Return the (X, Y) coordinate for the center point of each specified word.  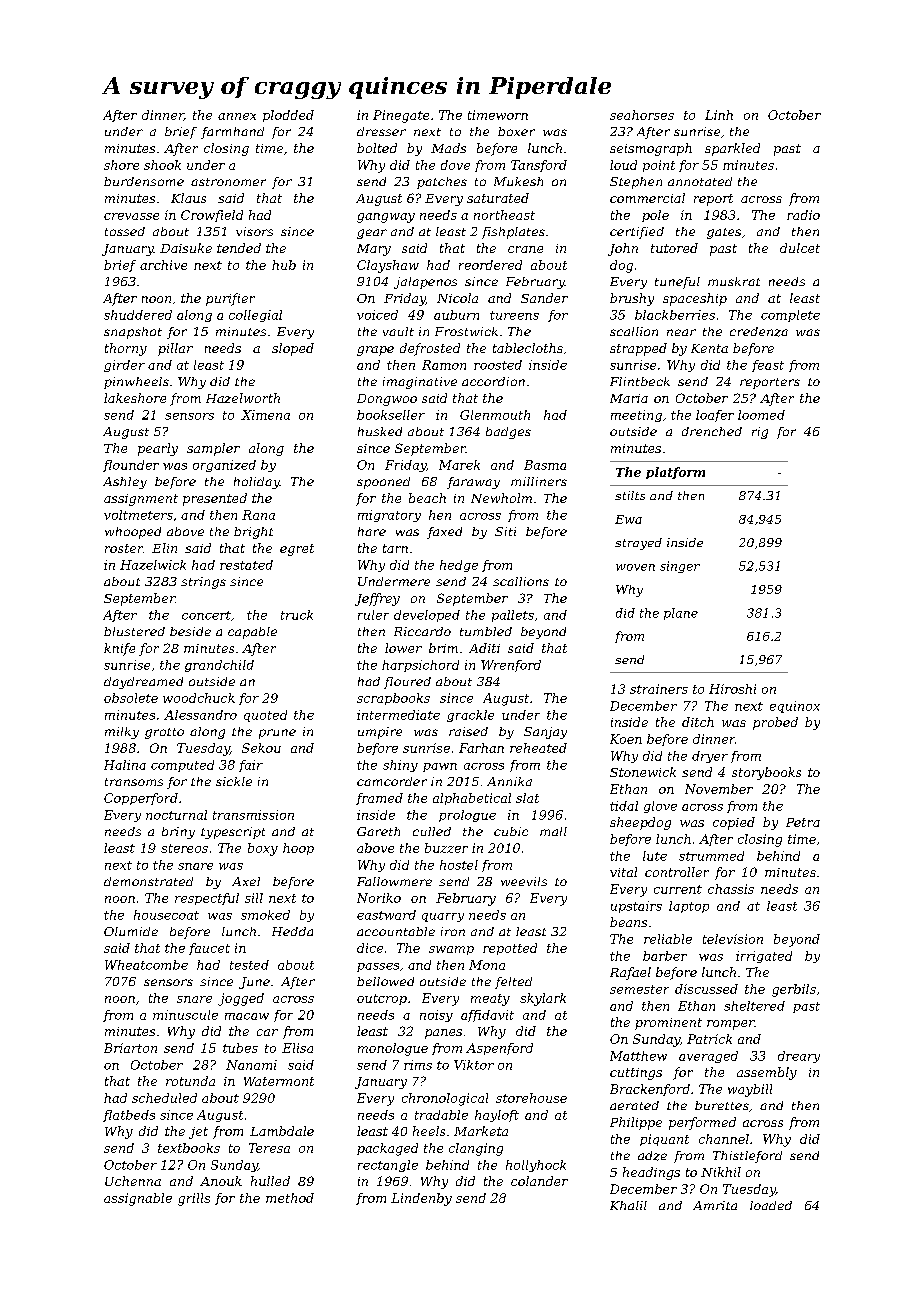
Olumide (131, 931)
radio (803, 215)
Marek (459, 465)
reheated (538, 748)
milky (122, 733)
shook (162, 165)
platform (675, 473)
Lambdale (282, 1131)
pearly (158, 449)
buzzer (446, 848)
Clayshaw (388, 266)
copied (734, 823)
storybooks (766, 773)
